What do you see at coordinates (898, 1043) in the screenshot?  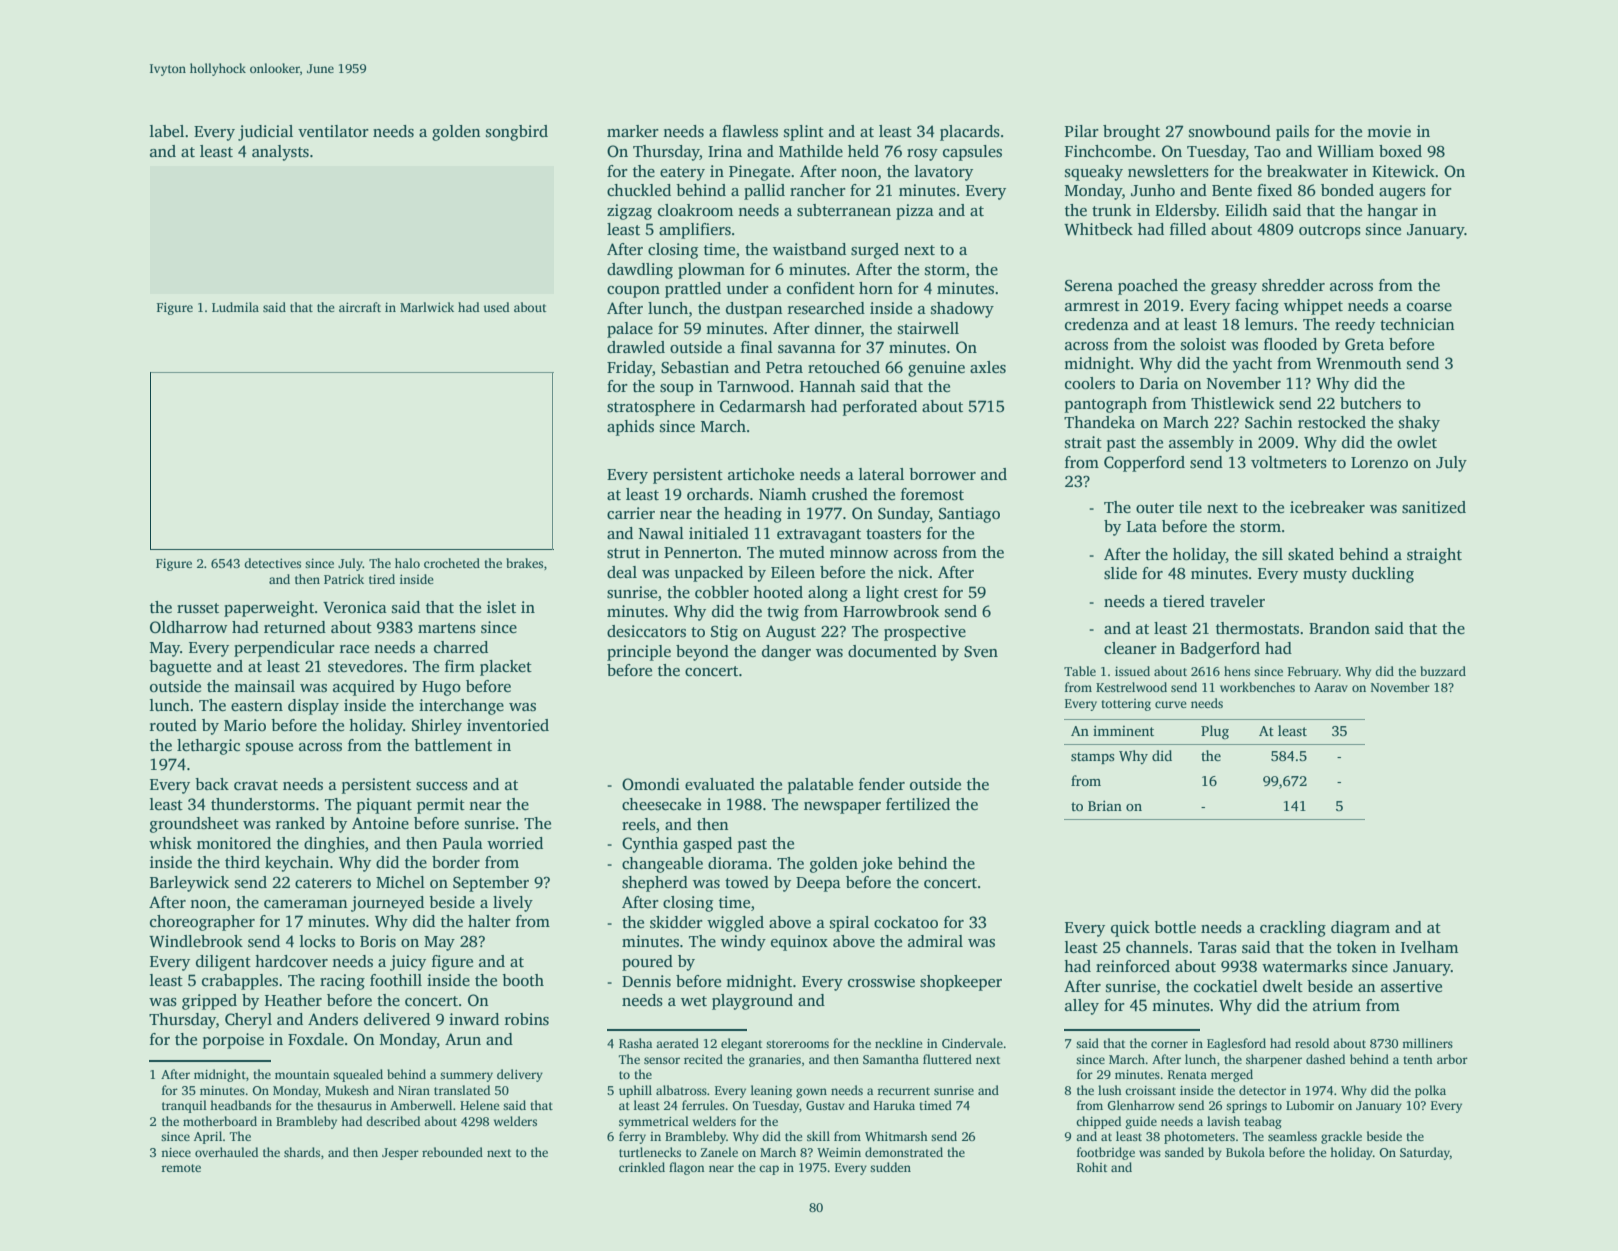 I see `neckline` at bounding box center [898, 1043].
